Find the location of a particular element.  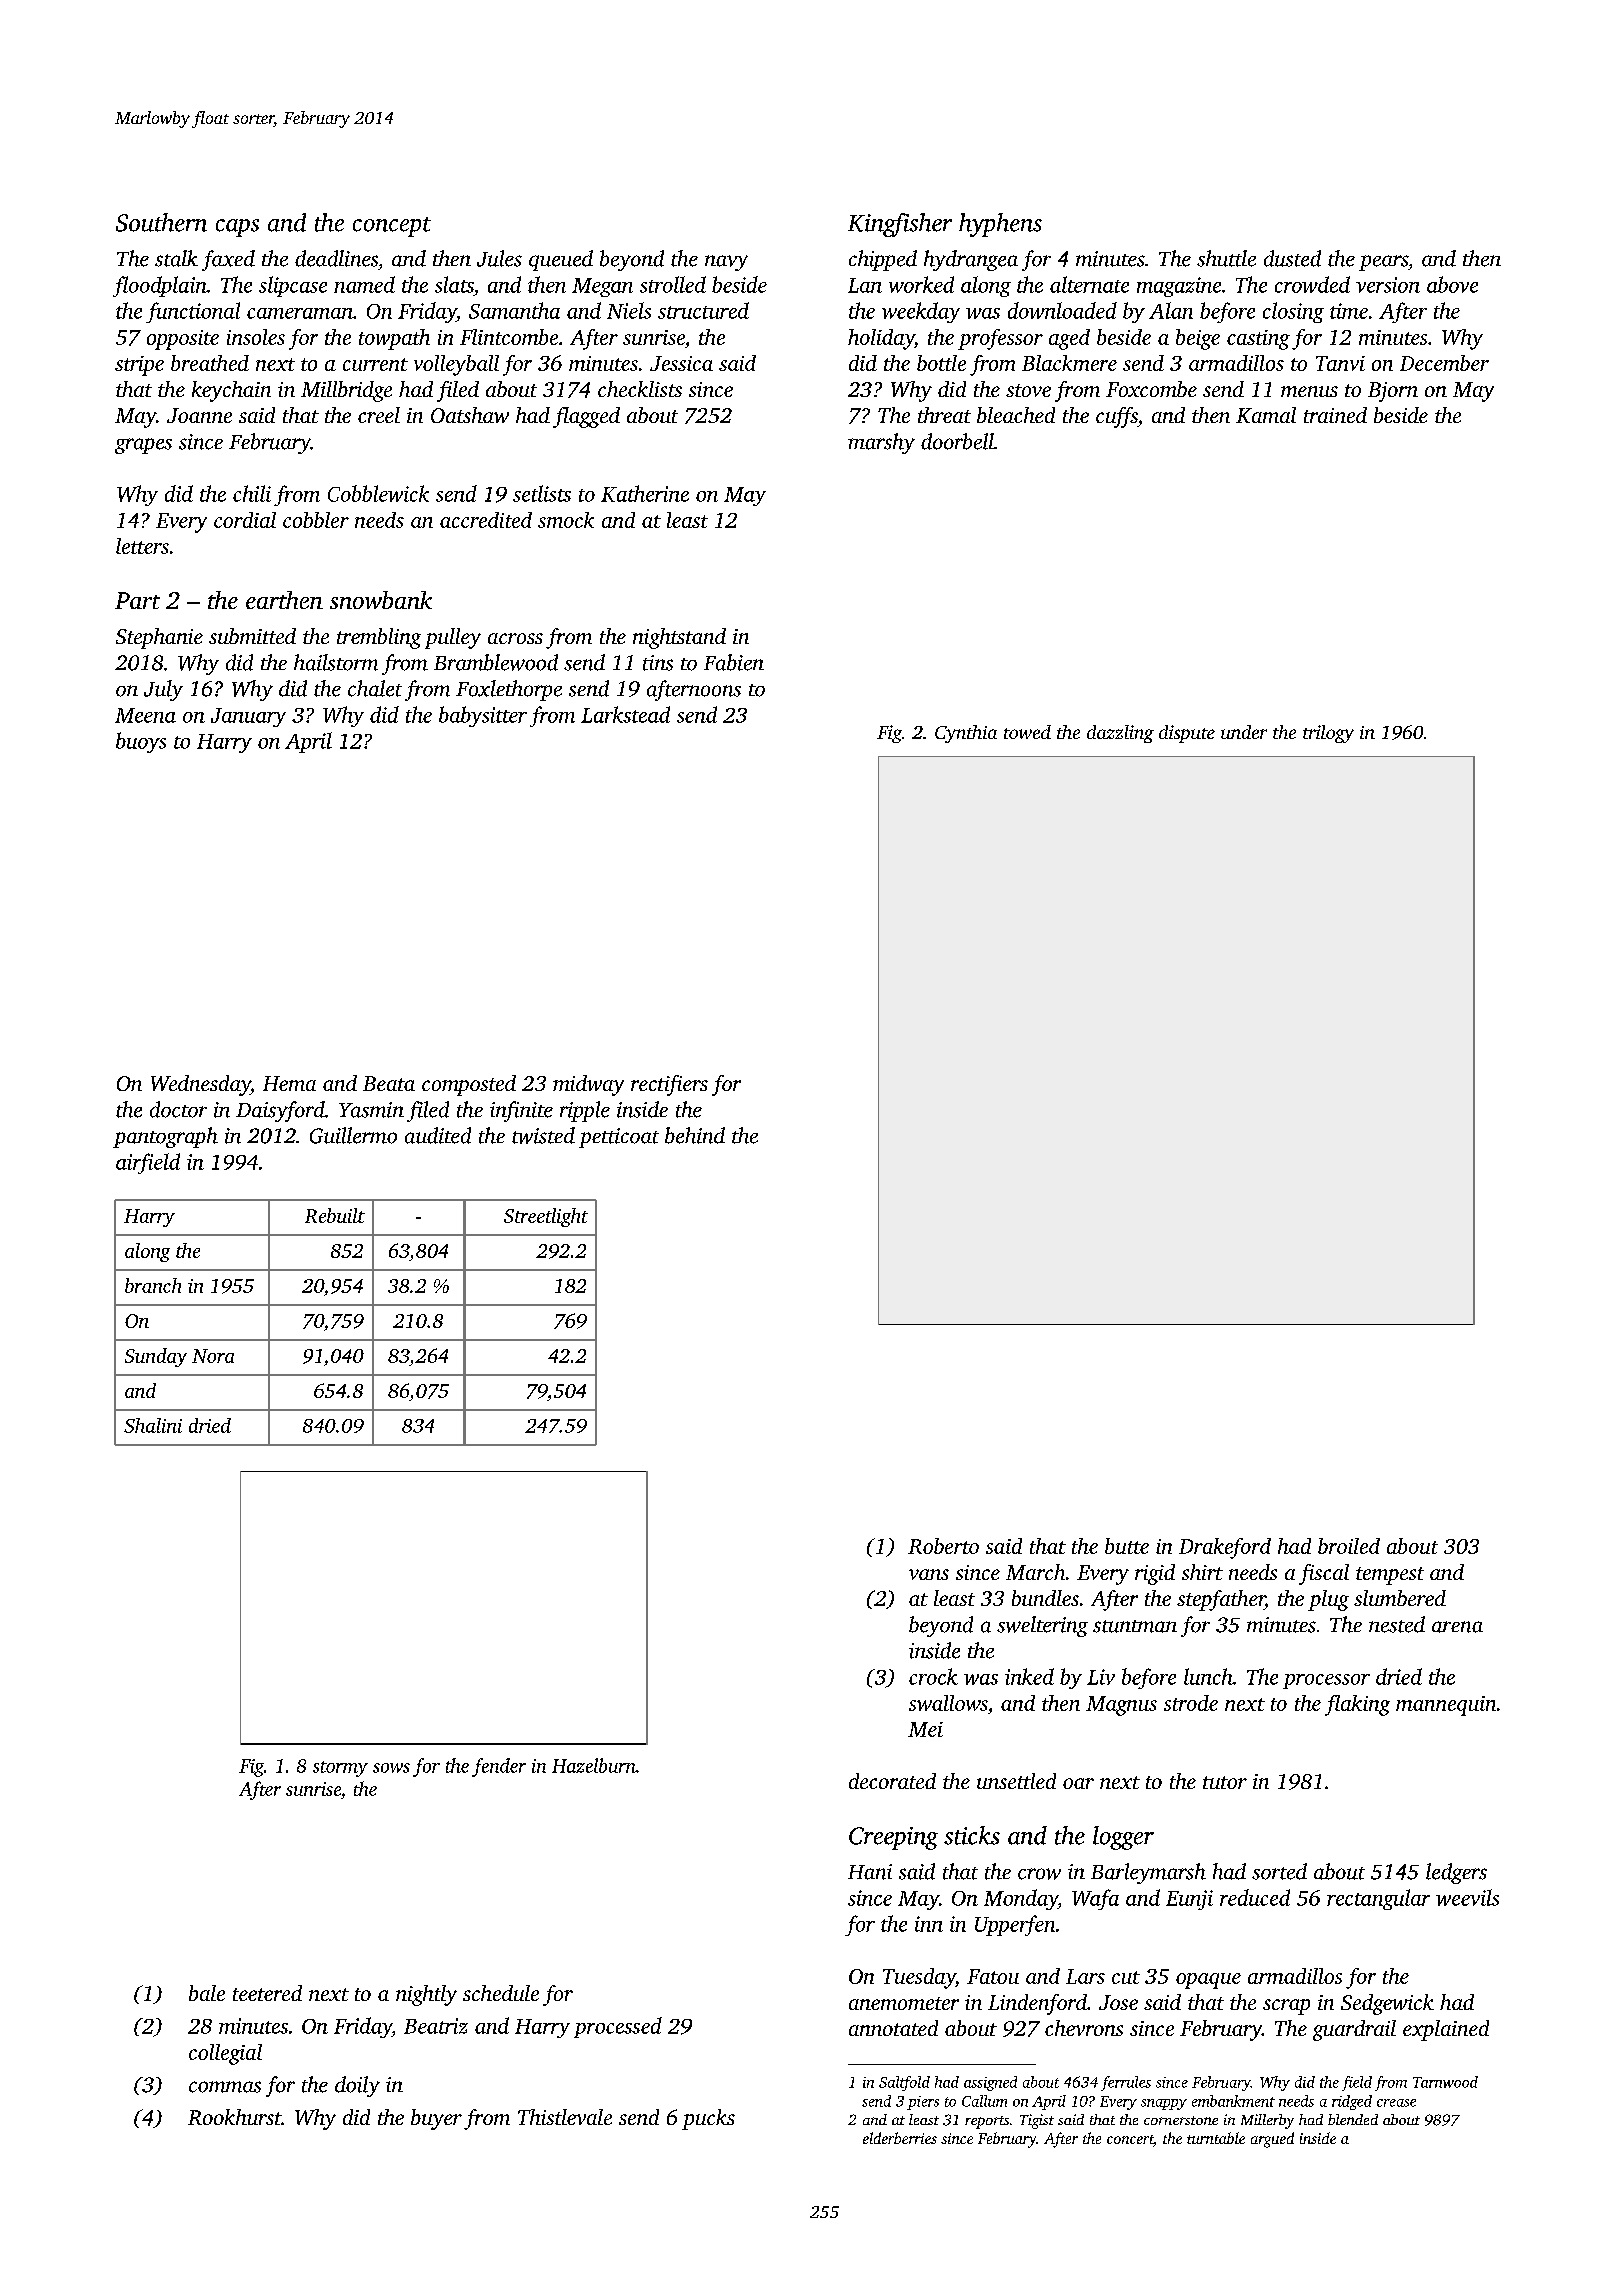

explained is located at coordinates (1446, 2030).
